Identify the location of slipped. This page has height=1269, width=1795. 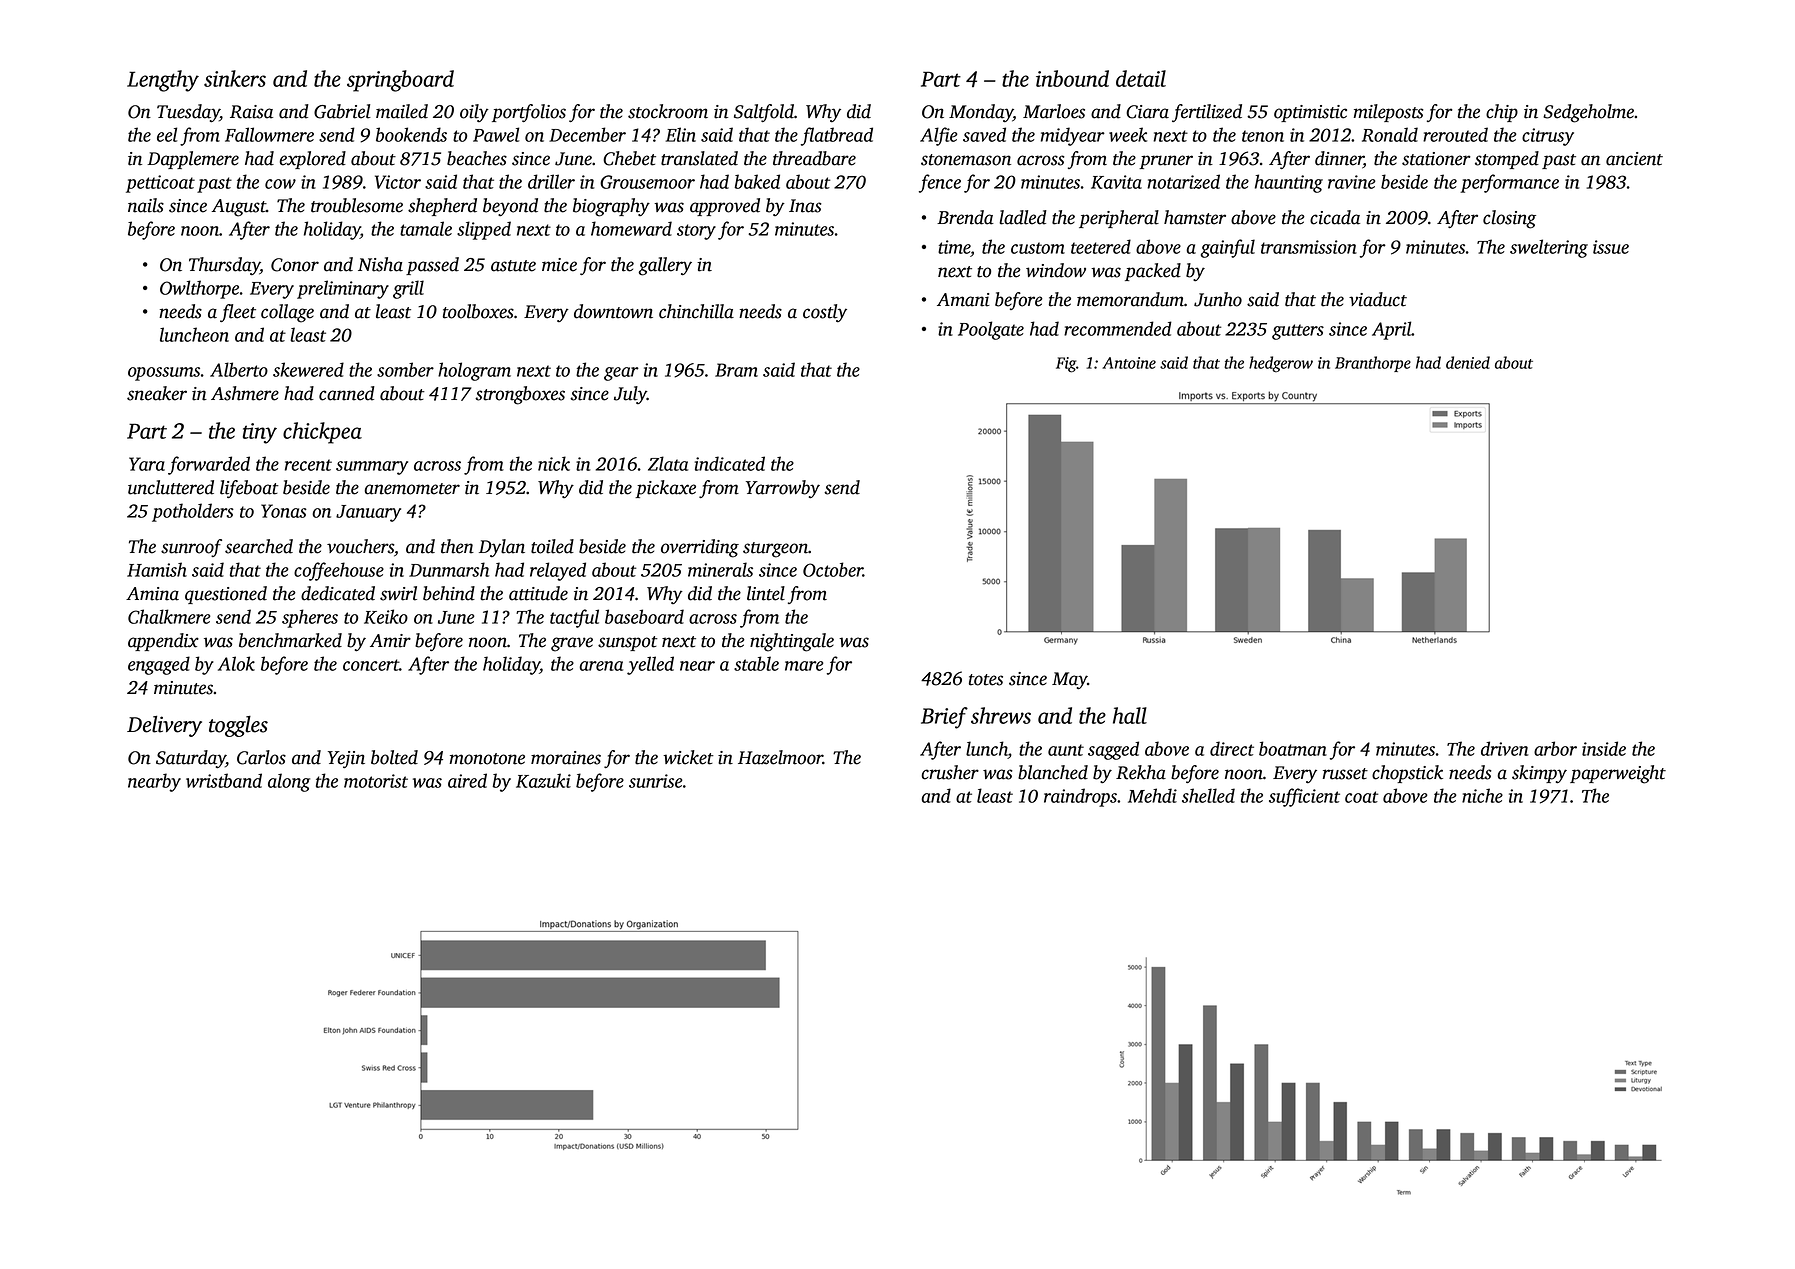
(484, 230).
